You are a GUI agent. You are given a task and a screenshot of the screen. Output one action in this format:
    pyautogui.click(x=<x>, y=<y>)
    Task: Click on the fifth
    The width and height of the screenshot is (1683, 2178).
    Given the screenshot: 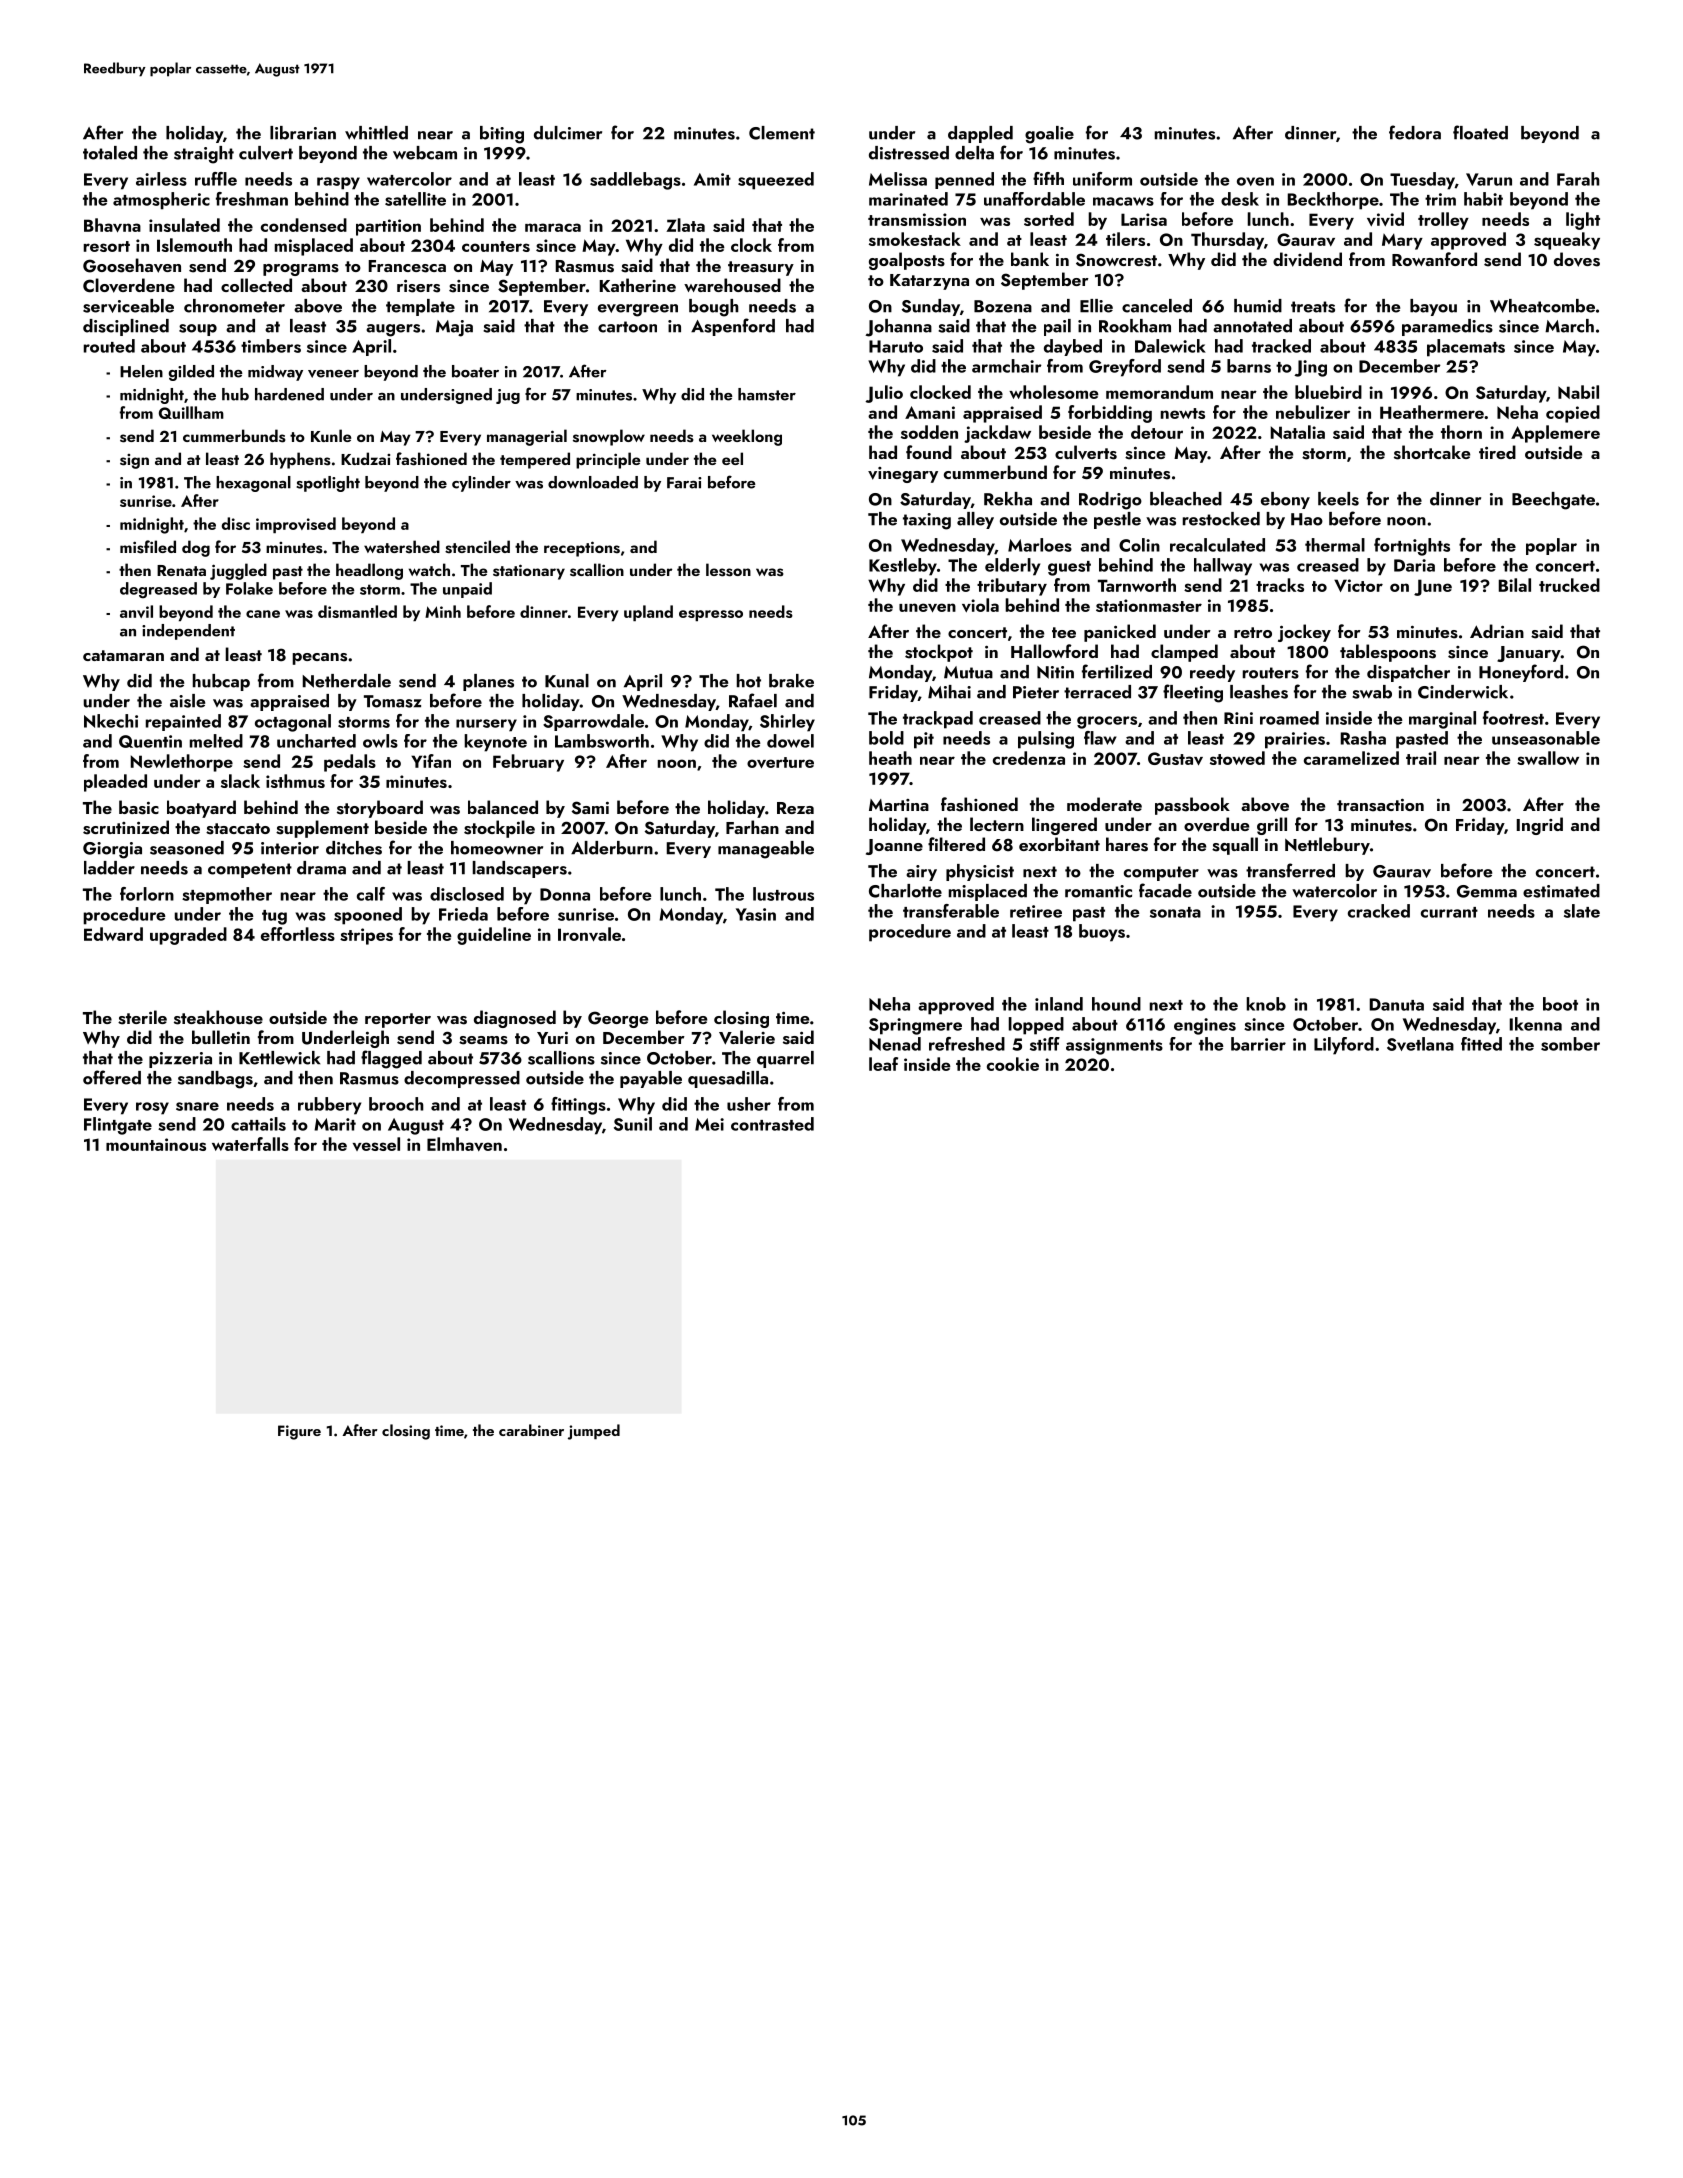 What is the action you would take?
    pyautogui.click(x=1048, y=178)
